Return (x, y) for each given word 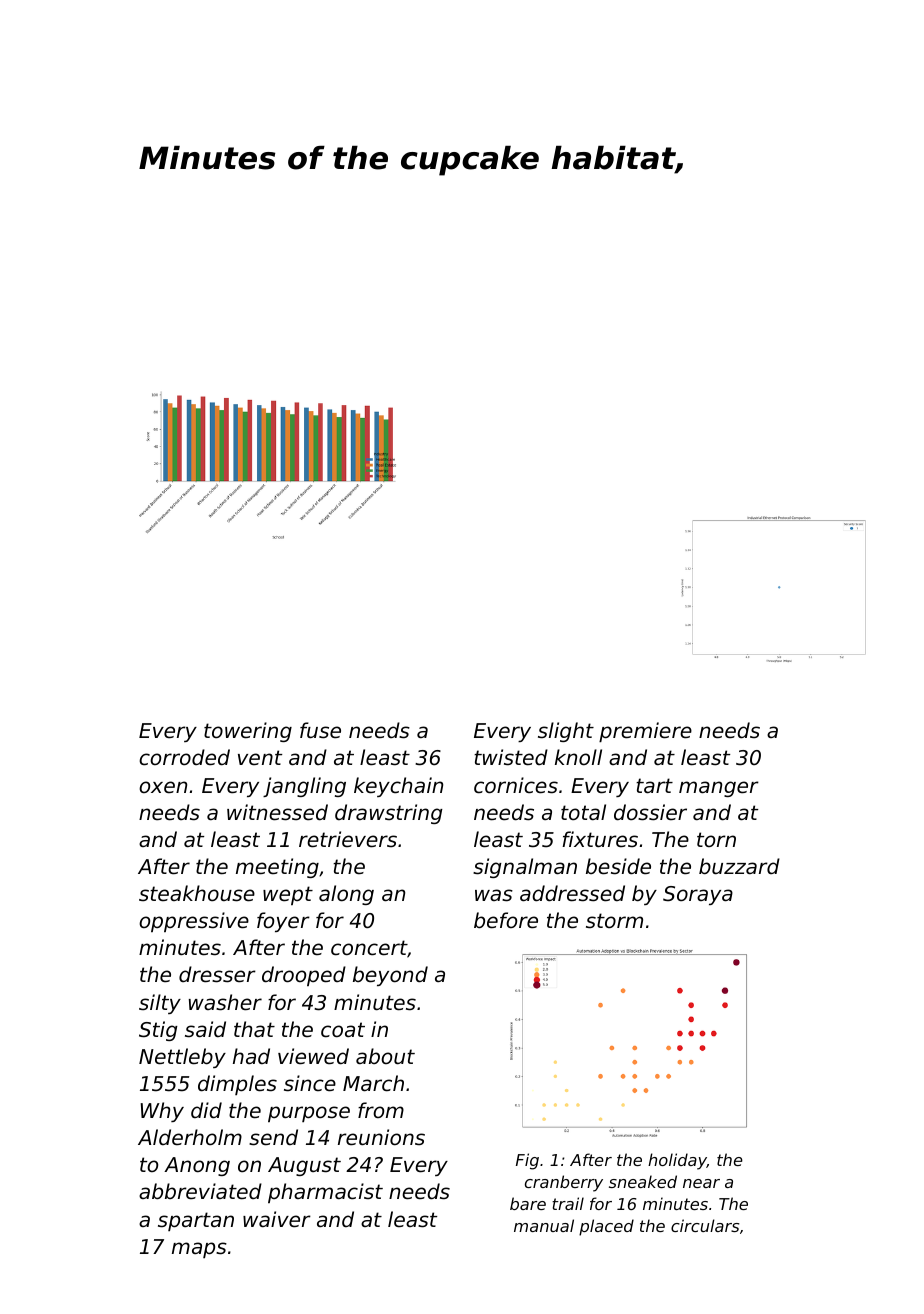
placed (606, 1227)
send (273, 1137)
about (385, 1056)
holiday (677, 1161)
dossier (650, 812)
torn (716, 839)
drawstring (389, 814)
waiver (277, 1219)
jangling (304, 787)
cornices (516, 785)
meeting (277, 868)
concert (369, 948)
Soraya (698, 895)
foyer (283, 922)
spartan (196, 1221)
